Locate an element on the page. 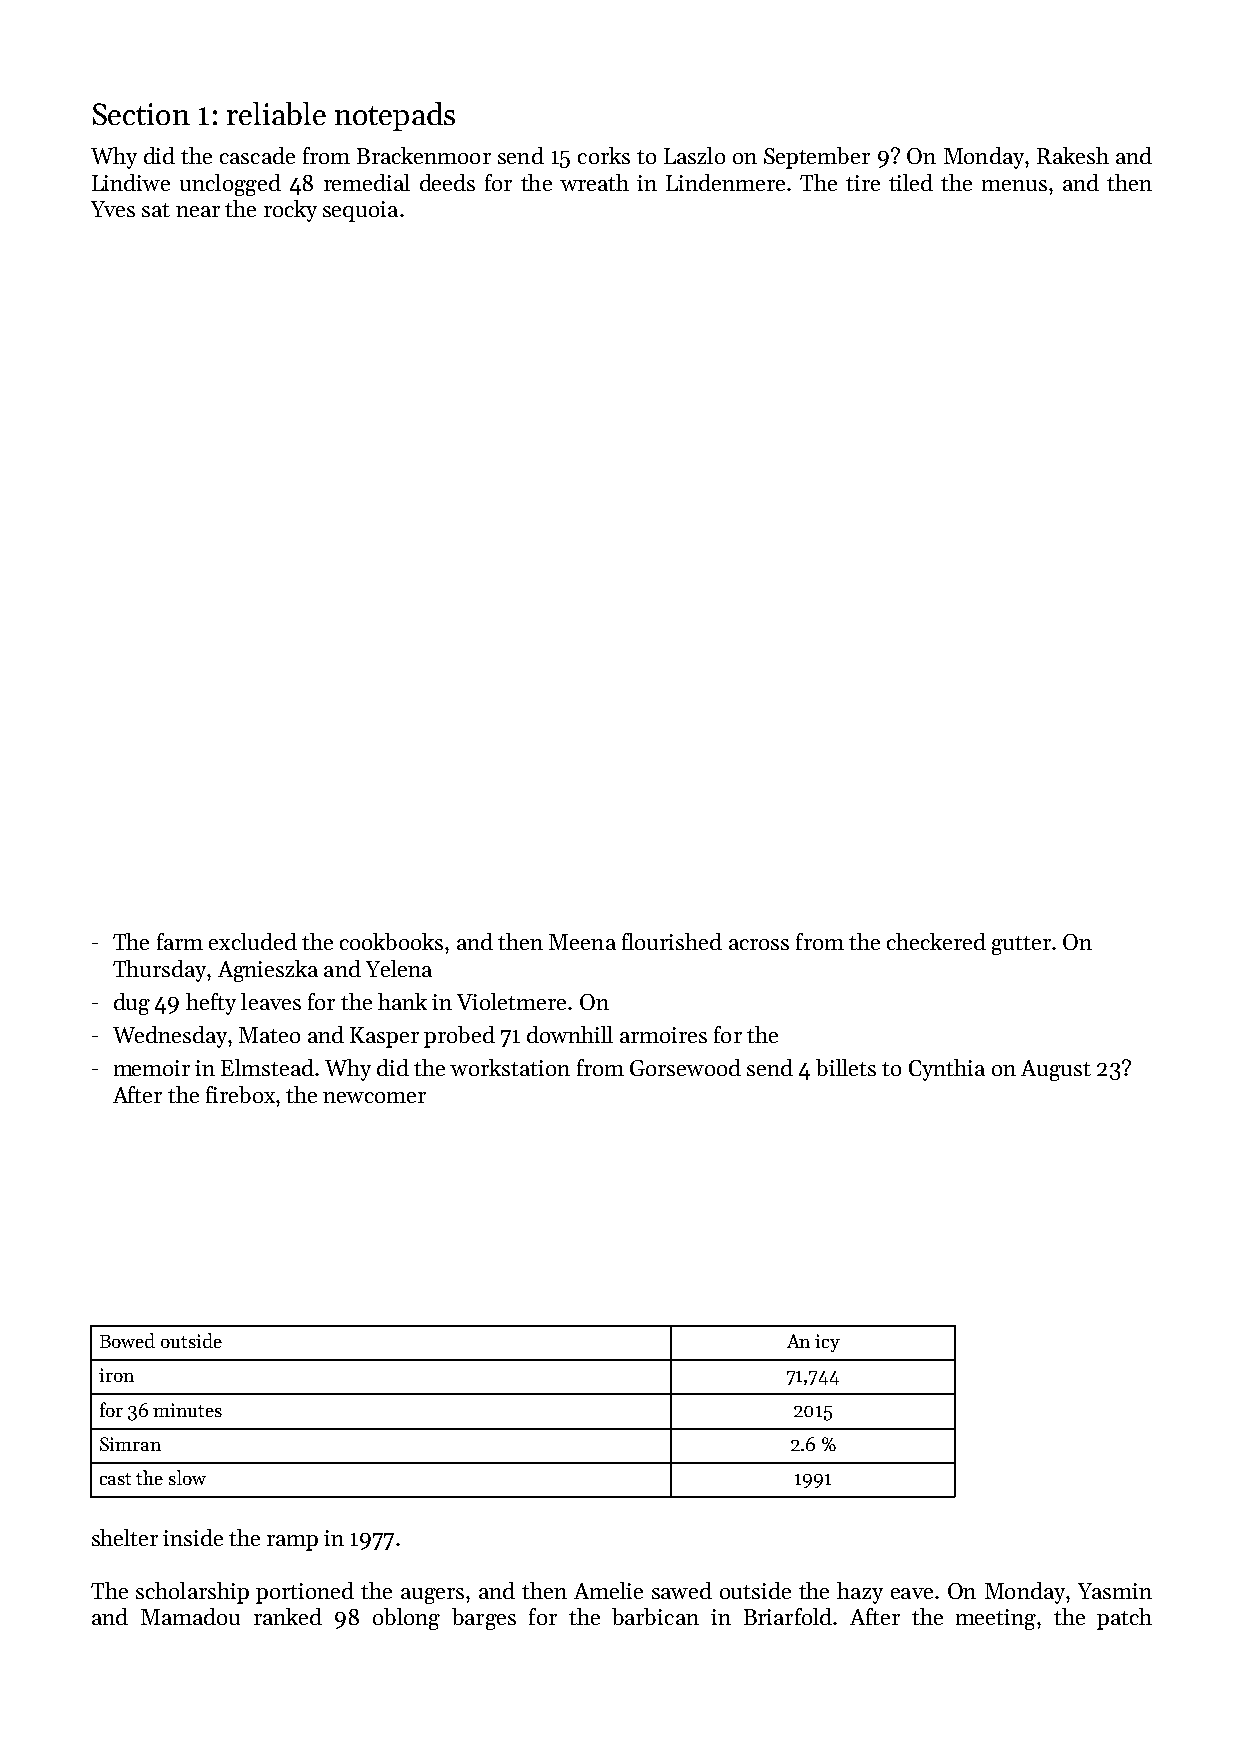  newcomer is located at coordinates (374, 1097).
